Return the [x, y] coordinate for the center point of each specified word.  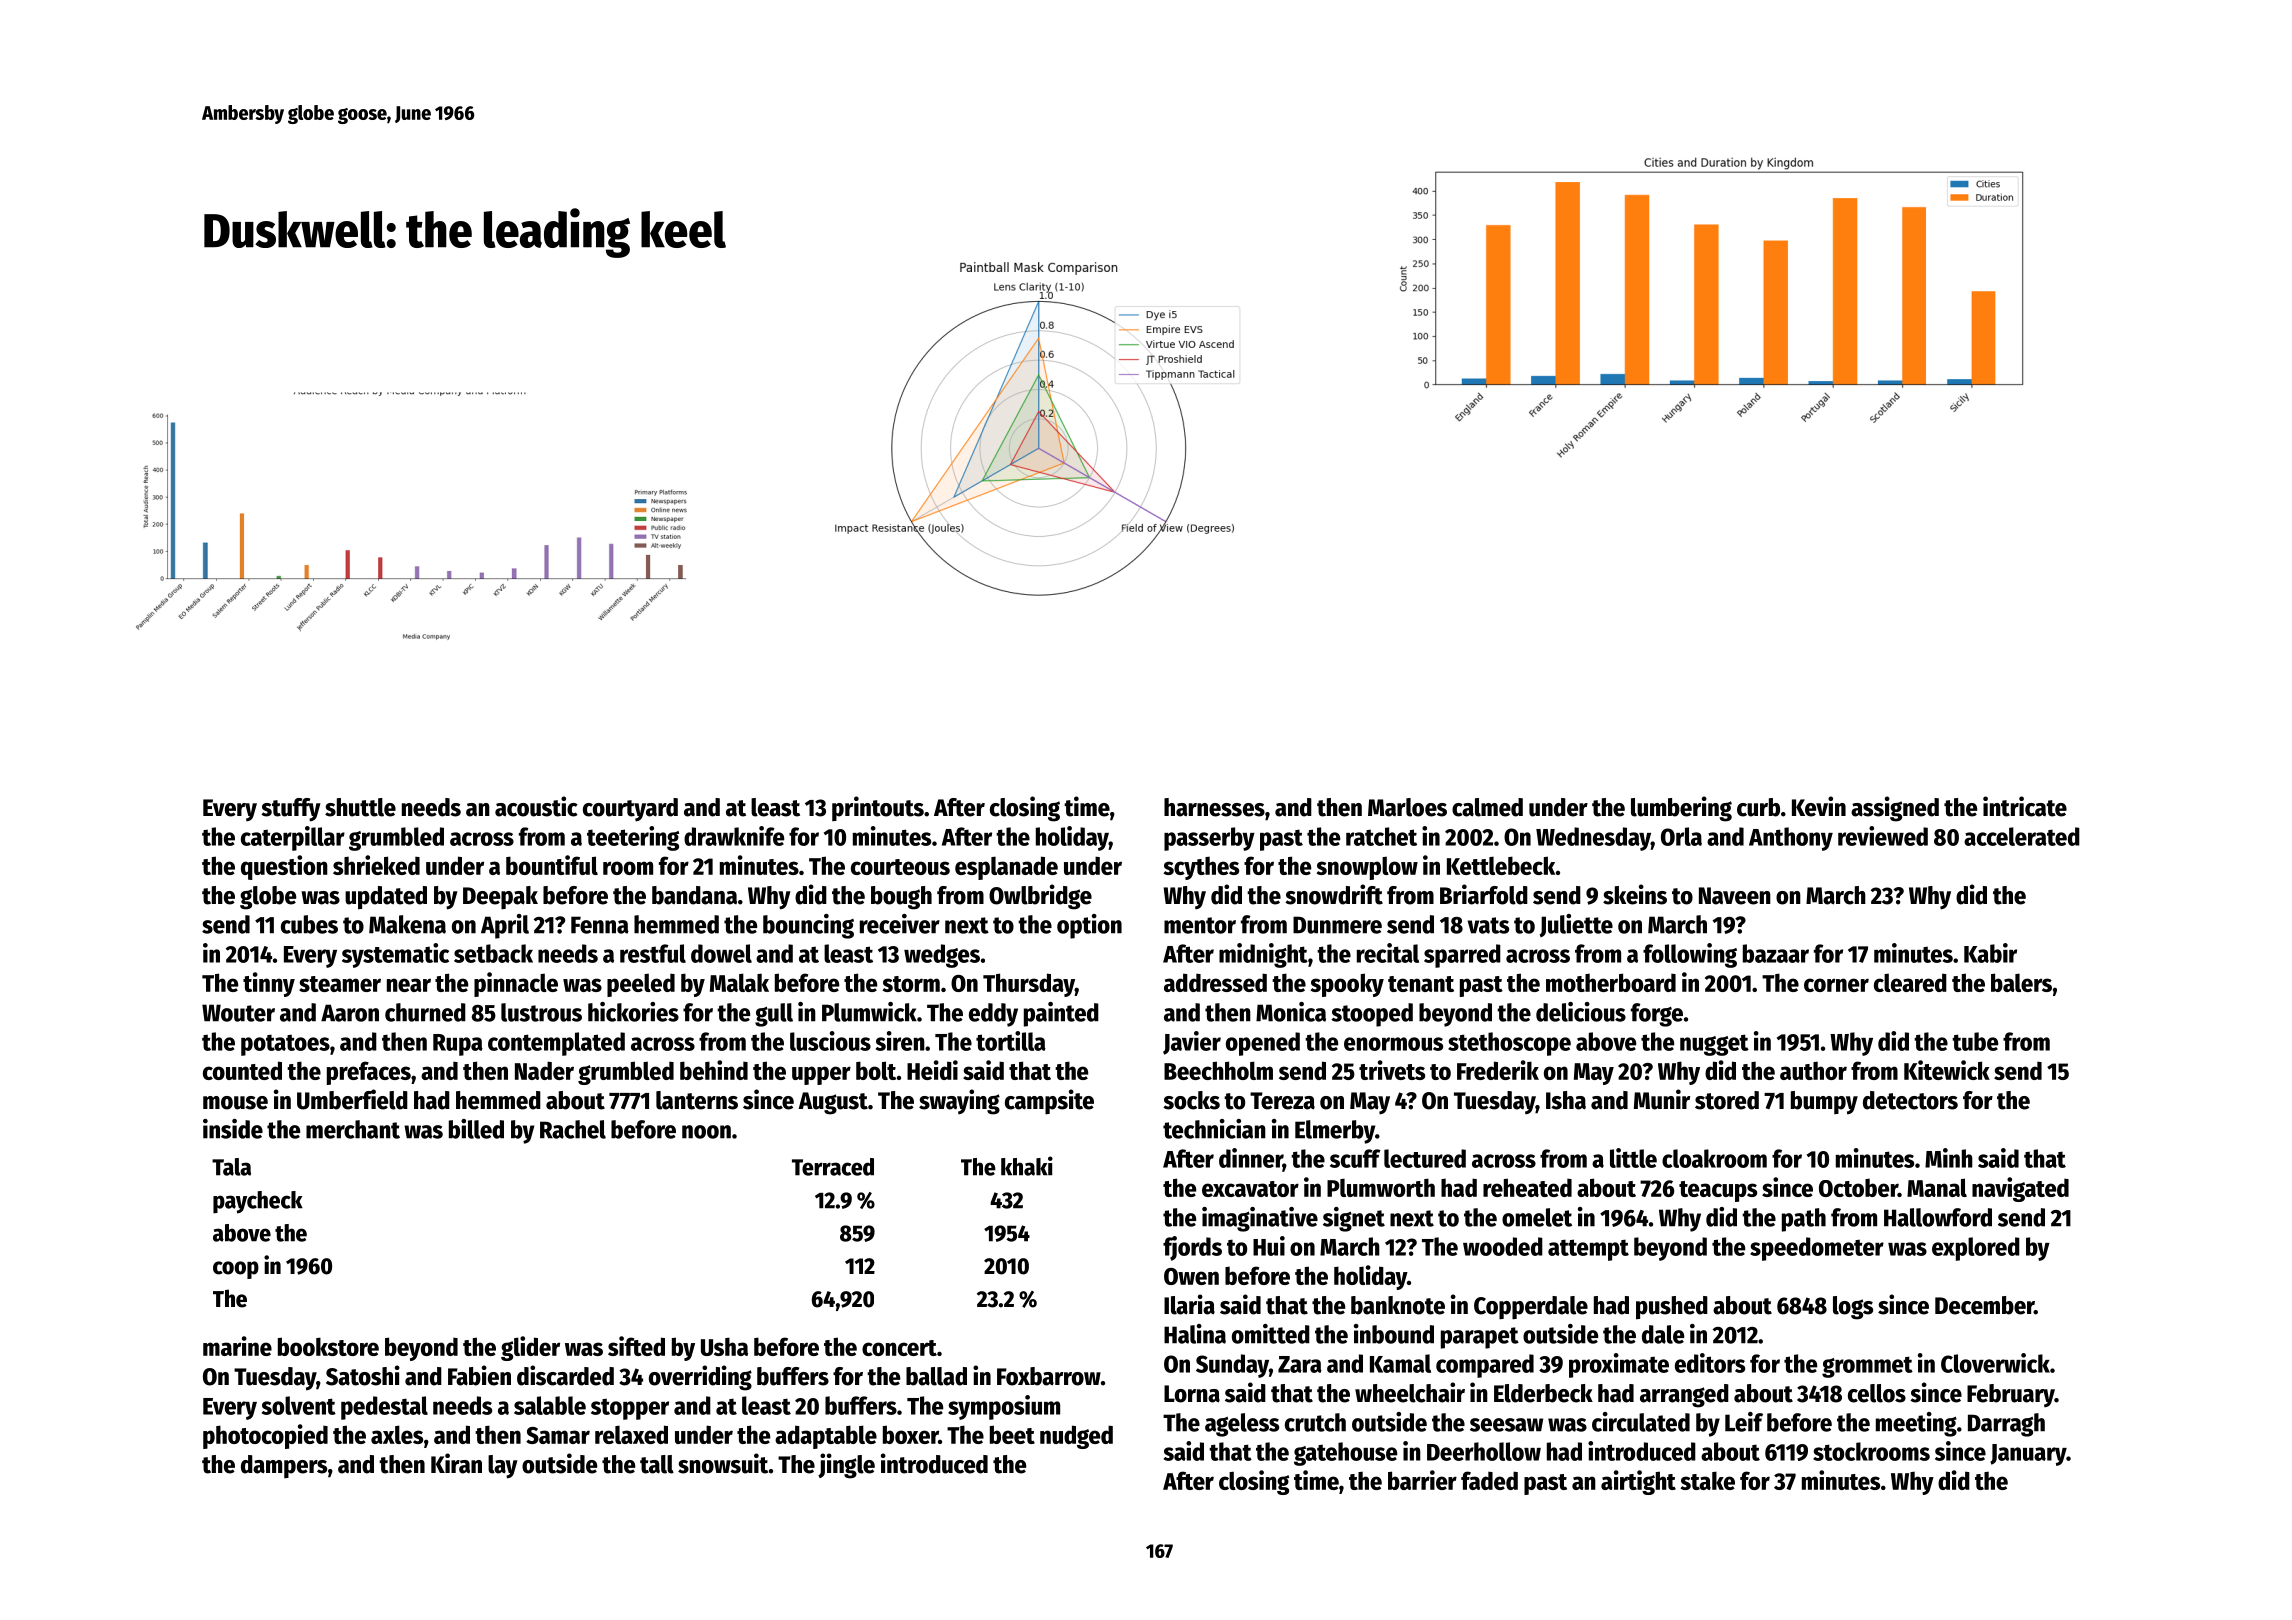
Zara [1300, 1364]
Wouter [238, 1013]
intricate [2025, 806]
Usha [724, 1346]
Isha [1566, 1100]
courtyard [630, 810]
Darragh [2006, 1425]
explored [1976, 1249]
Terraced [833, 1167]
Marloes [1407, 807]
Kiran [456, 1463]
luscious [830, 1041]
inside [233, 1129]
